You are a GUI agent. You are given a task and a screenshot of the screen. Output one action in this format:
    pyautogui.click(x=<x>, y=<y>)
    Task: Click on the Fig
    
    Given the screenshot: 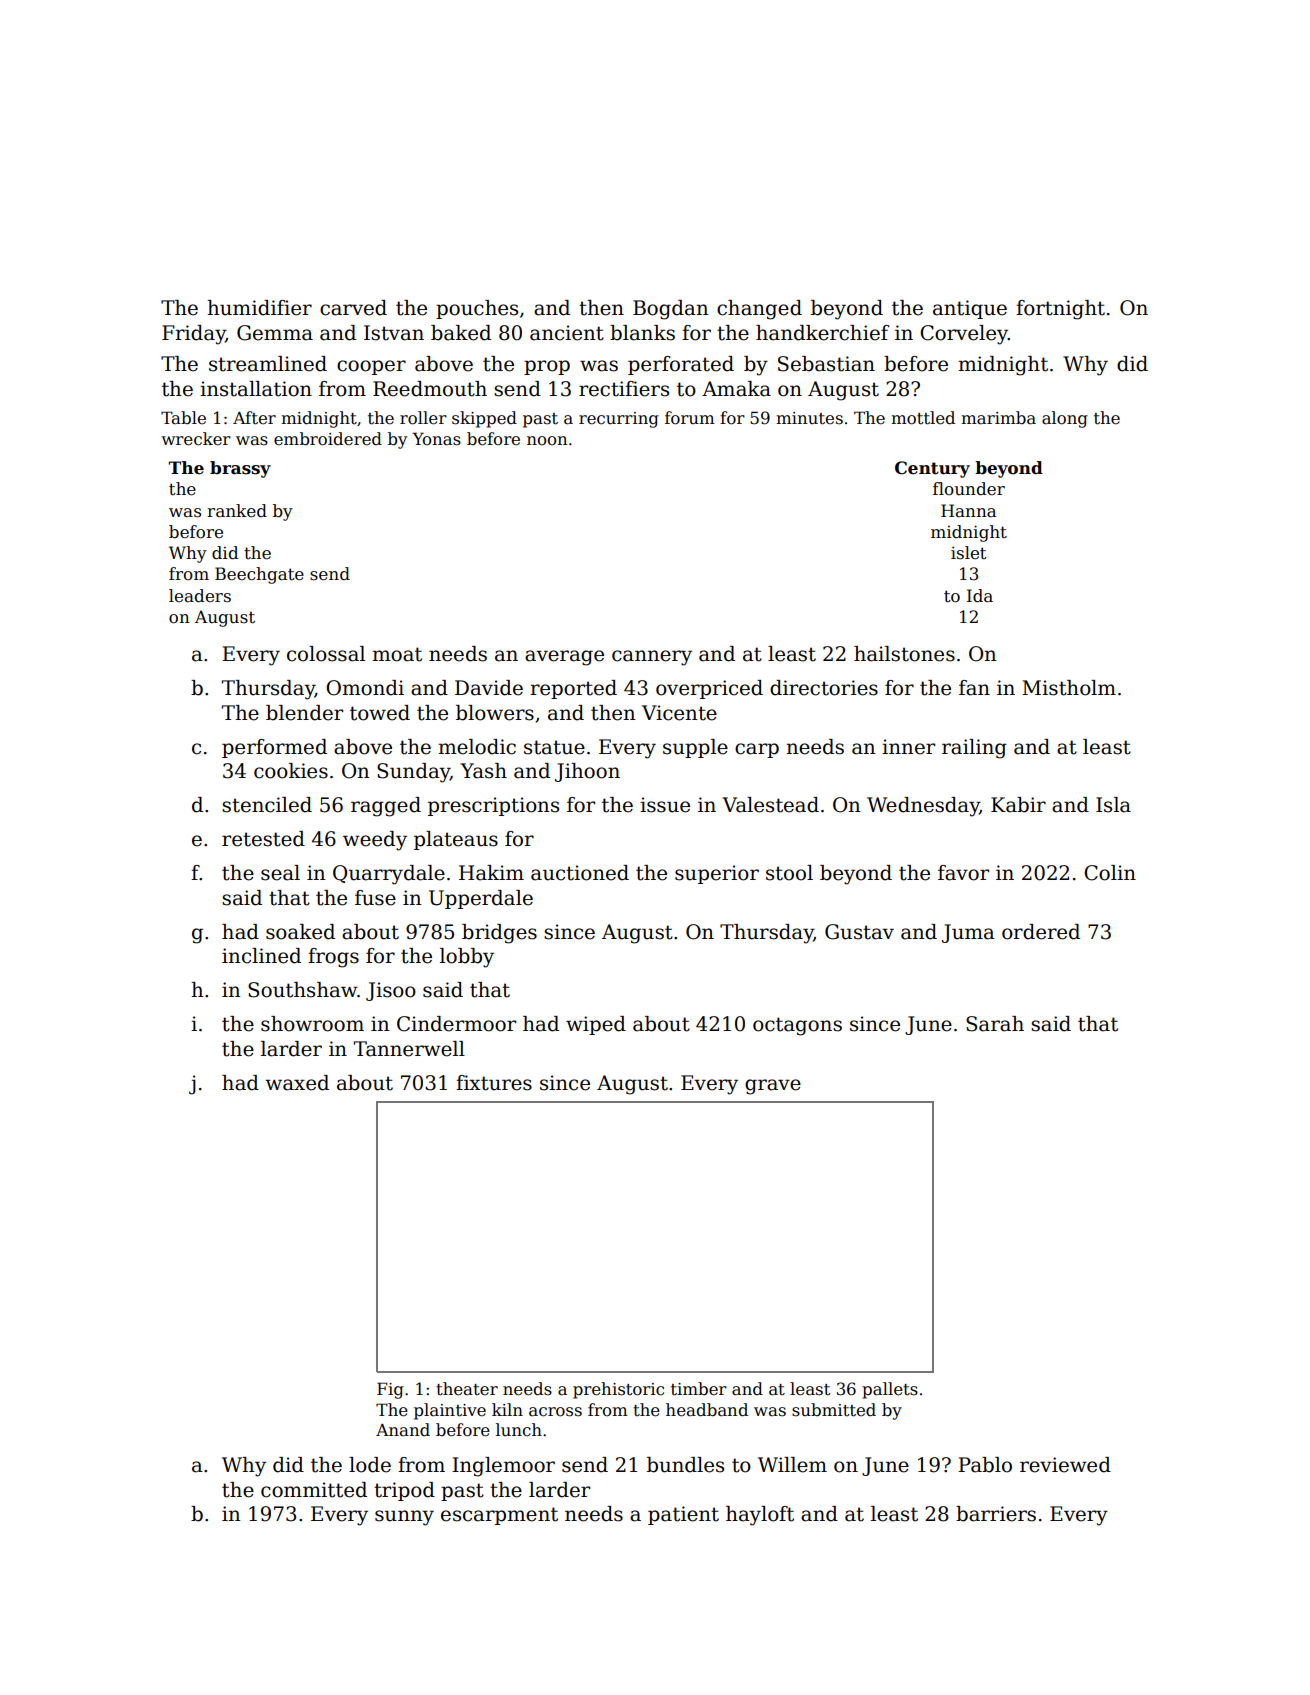 What is the action you would take?
    pyautogui.click(x=390, y=1390)
